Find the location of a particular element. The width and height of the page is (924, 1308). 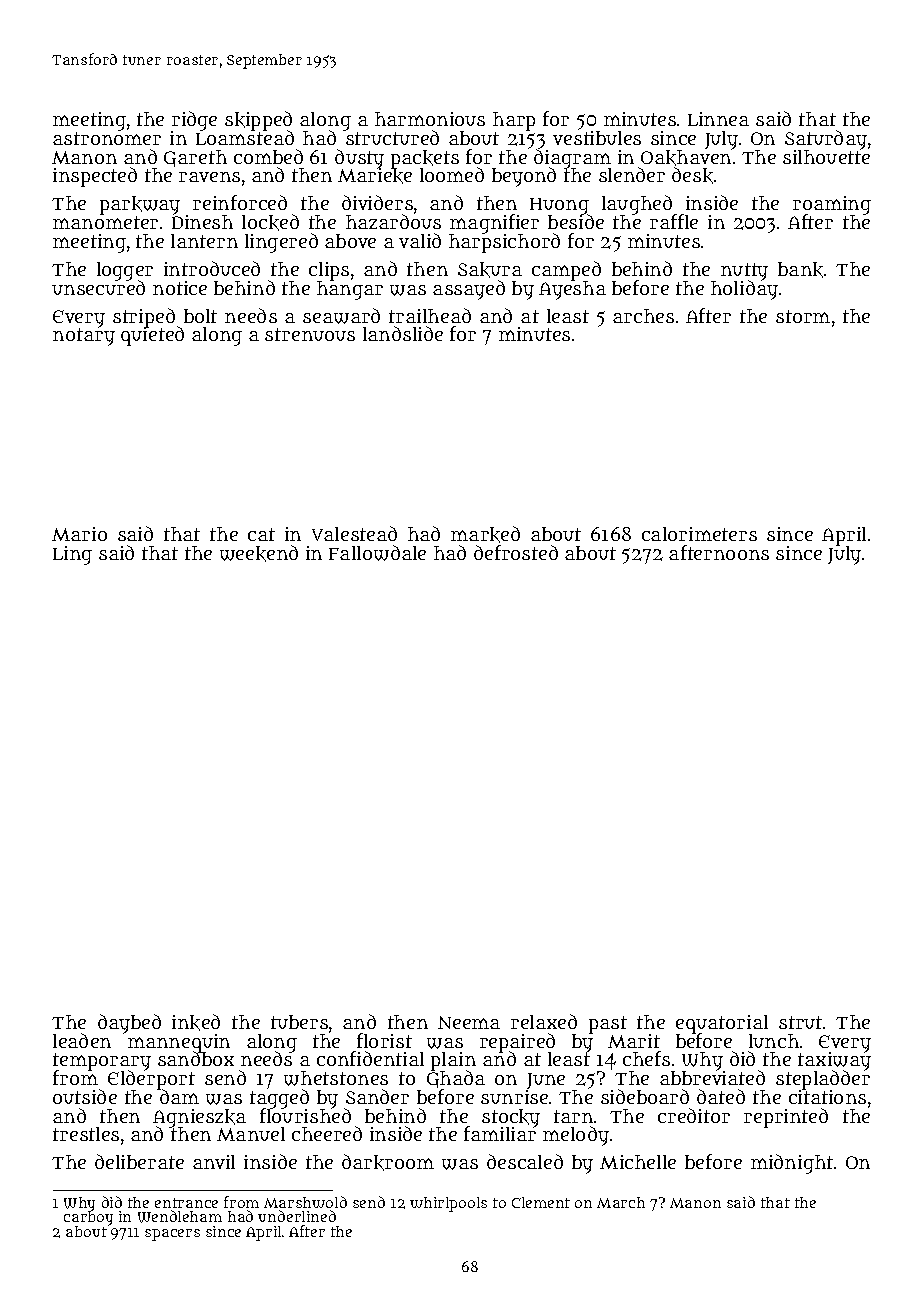

relaxed is located at coordinates (544, 1021).
